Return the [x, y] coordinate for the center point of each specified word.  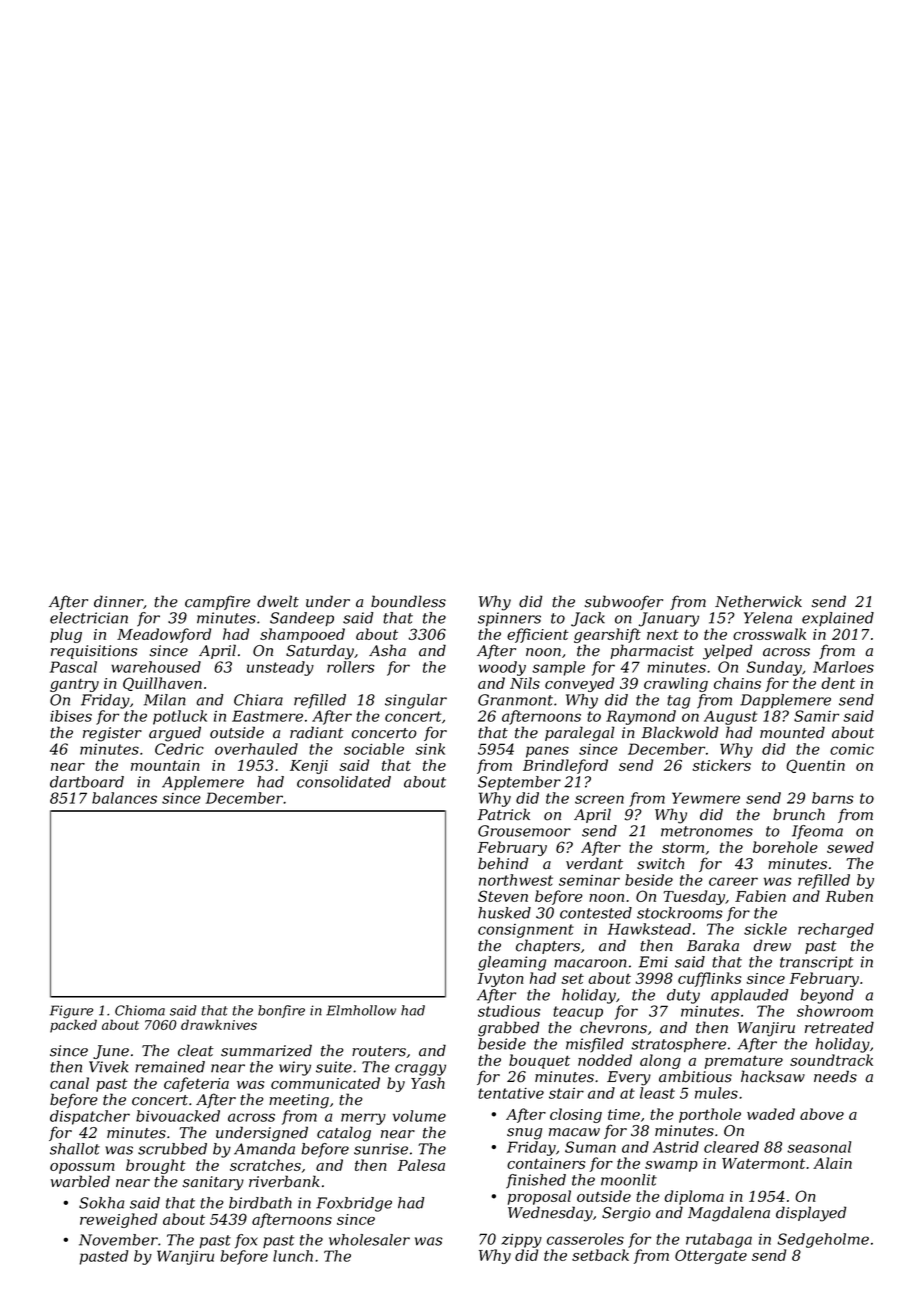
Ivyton [500, 980]
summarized [266, 1050]
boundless [408, 601]
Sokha [101, 1203]
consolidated [344, 782]
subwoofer [624, 602]
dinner [118, 601]
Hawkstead [649, 929]
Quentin [815, 766]
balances [124, 798]
